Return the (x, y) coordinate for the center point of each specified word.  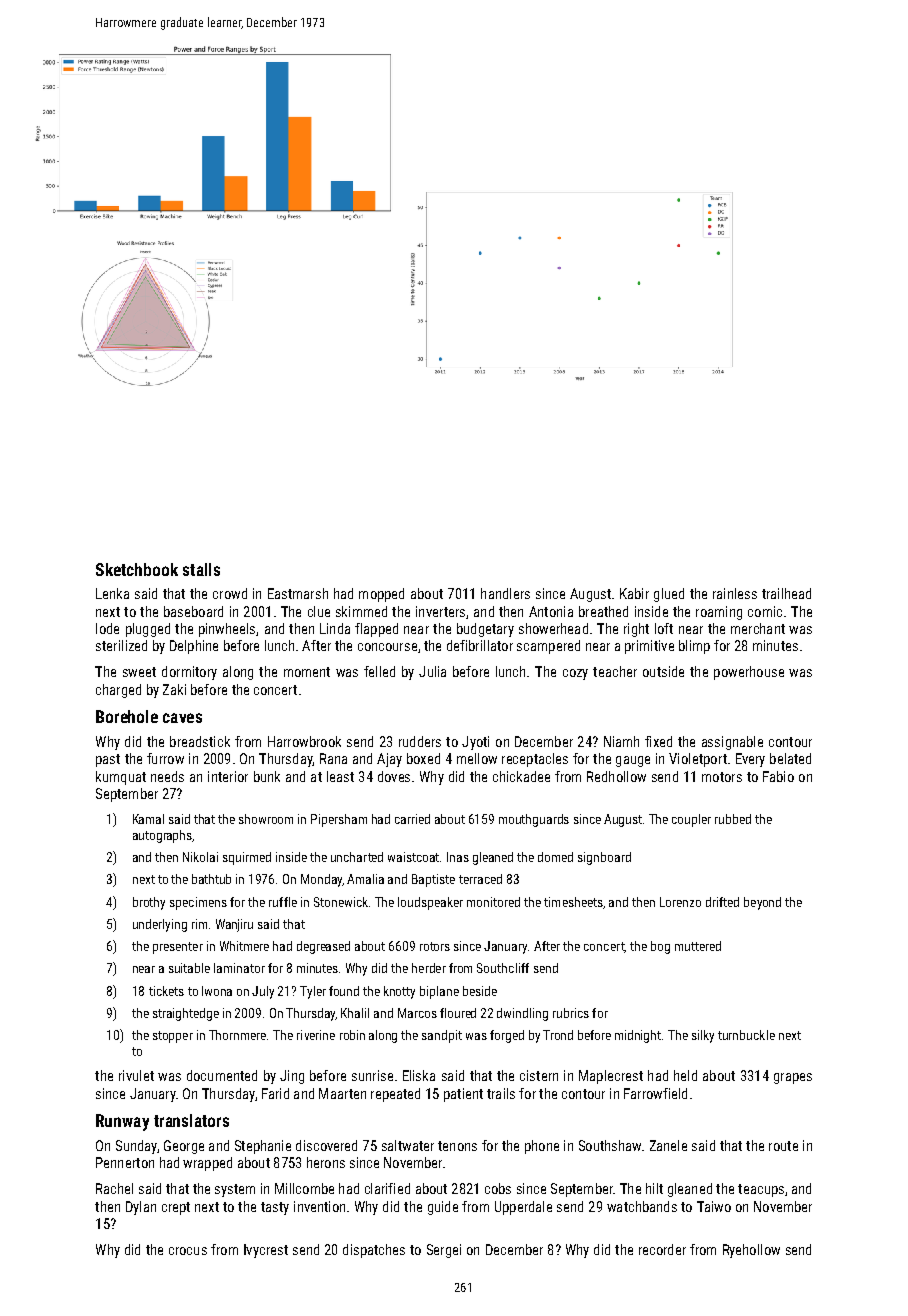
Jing (292, 1077)
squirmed (247, 858)
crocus (188, 1251)
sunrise (372, 1075)
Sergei (444, 1251)
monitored (493, 902)
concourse (387, 647)
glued (669, 595)
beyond (762, 903)
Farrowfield (655, 1093)
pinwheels (227, 630)
